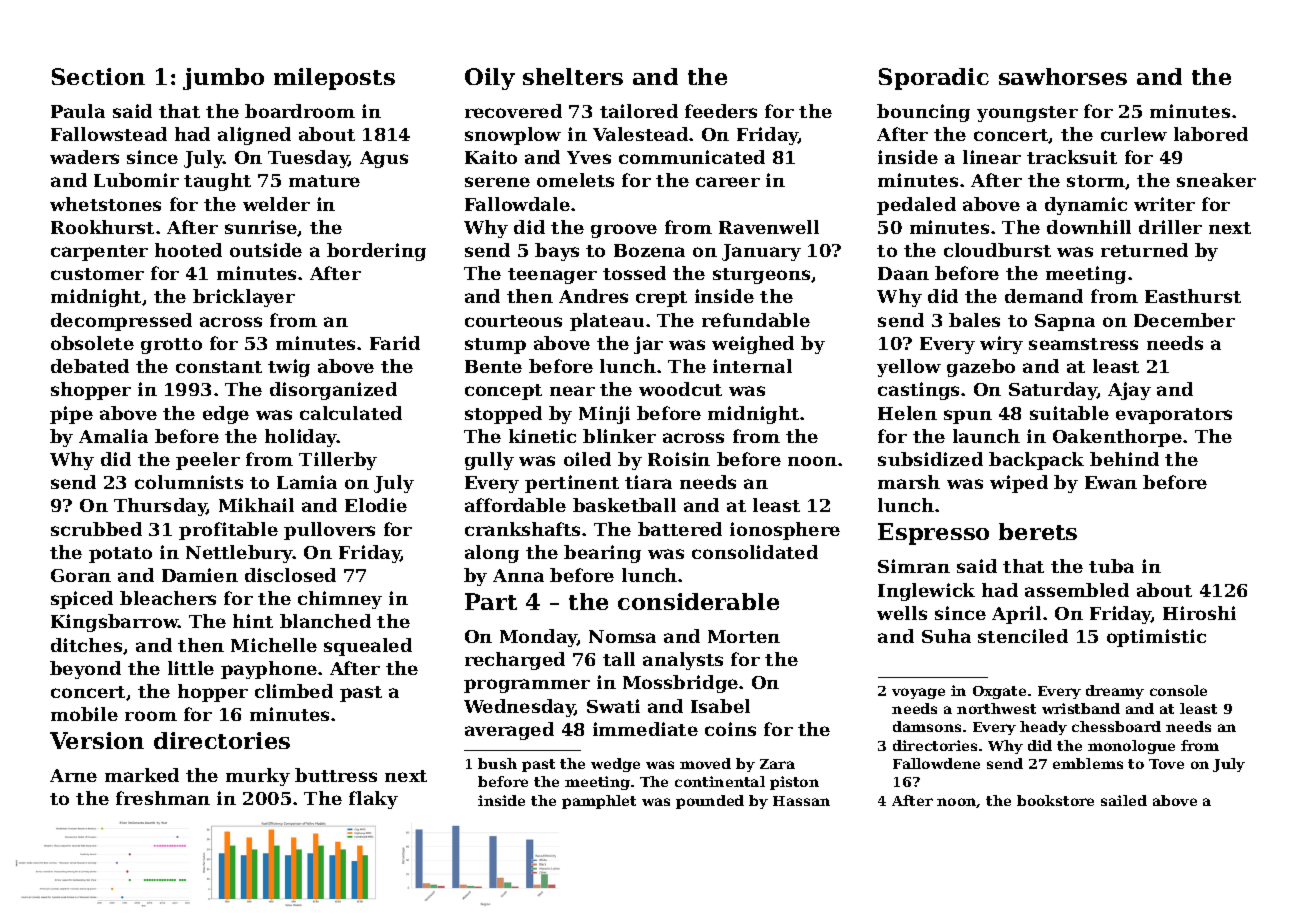 Image resolution: width=1308 pixels, height=924 pixels. I want to click on jumbo, so click(223, 79).
